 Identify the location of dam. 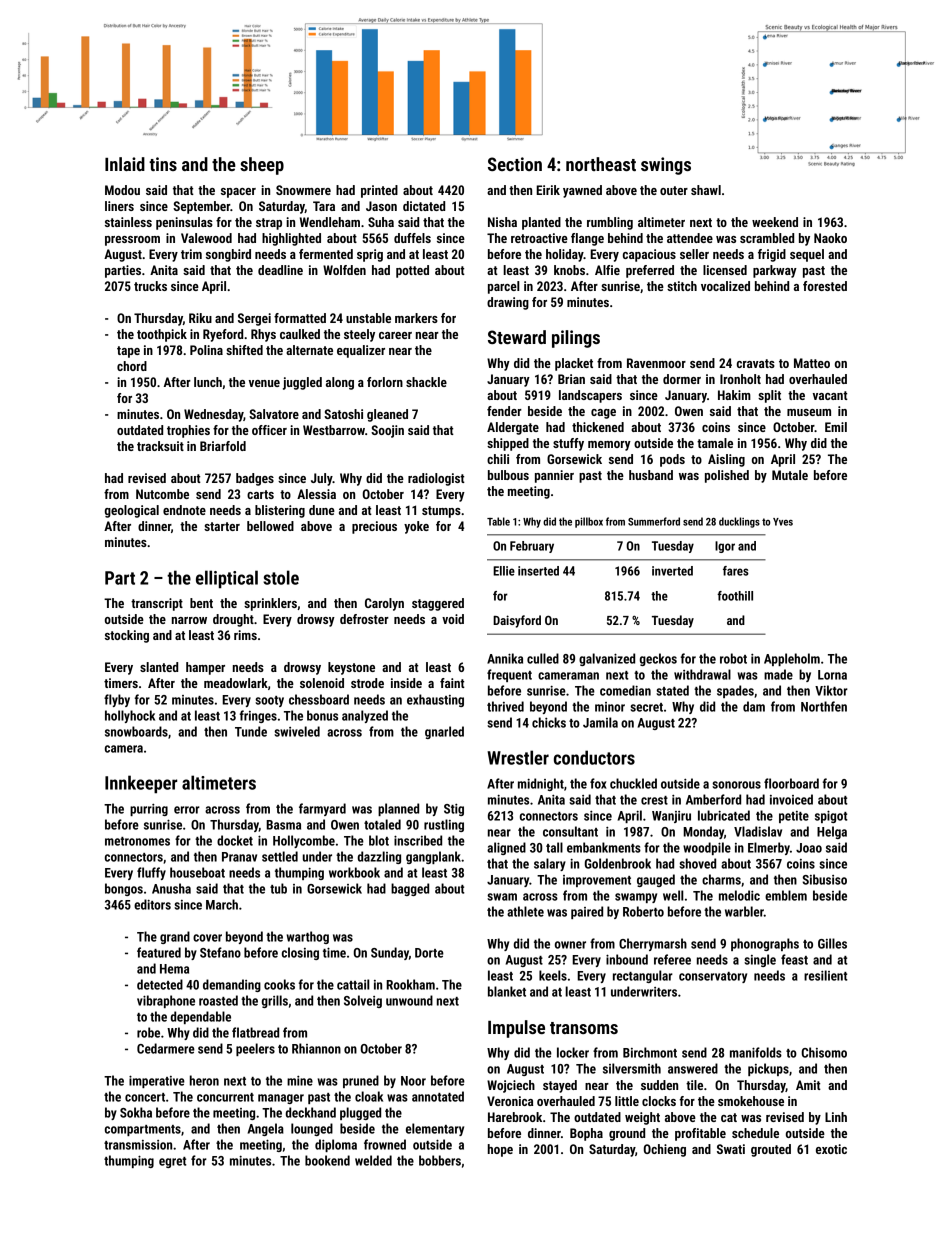
(754, 706).
